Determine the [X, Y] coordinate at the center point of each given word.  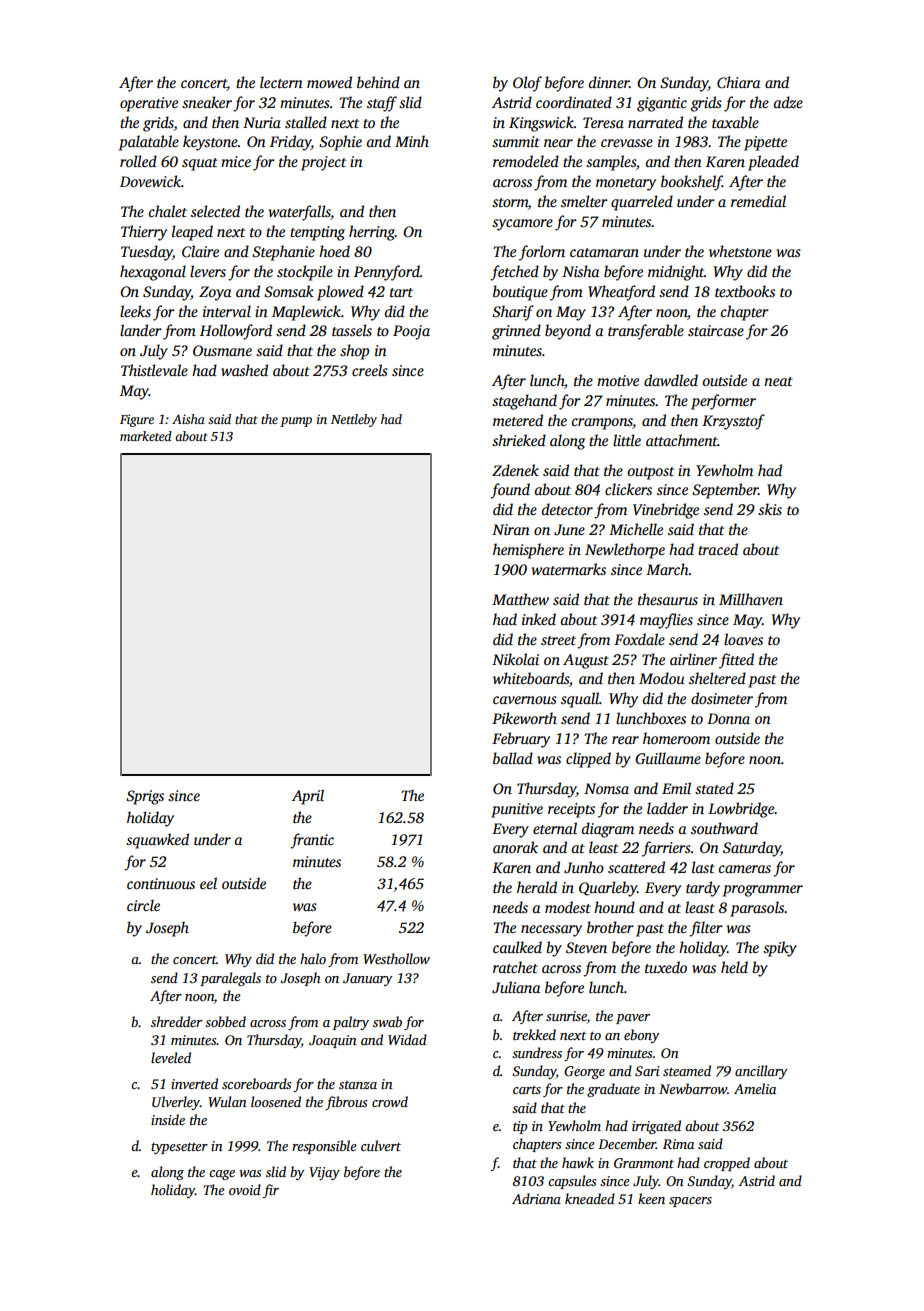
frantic [312, 841]
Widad [407, 1039]
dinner [609, 82]
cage [222, 1175]
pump [296, 422]
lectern [281, 82]
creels [370, 370]
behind [378, 82]
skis [770, 509]
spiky [780, 949]
